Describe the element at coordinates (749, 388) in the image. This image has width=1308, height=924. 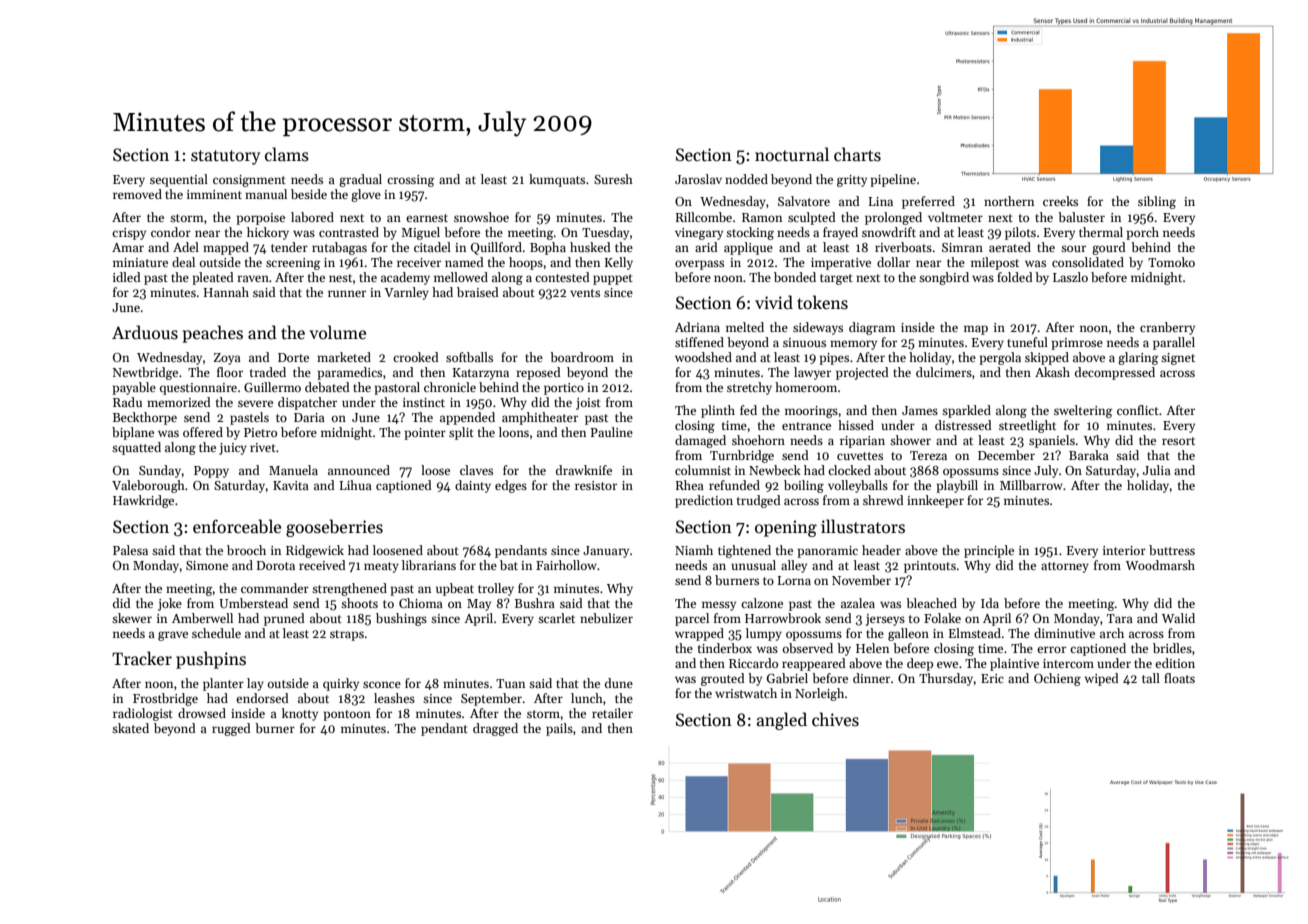
I see `stretchy` at that location.
